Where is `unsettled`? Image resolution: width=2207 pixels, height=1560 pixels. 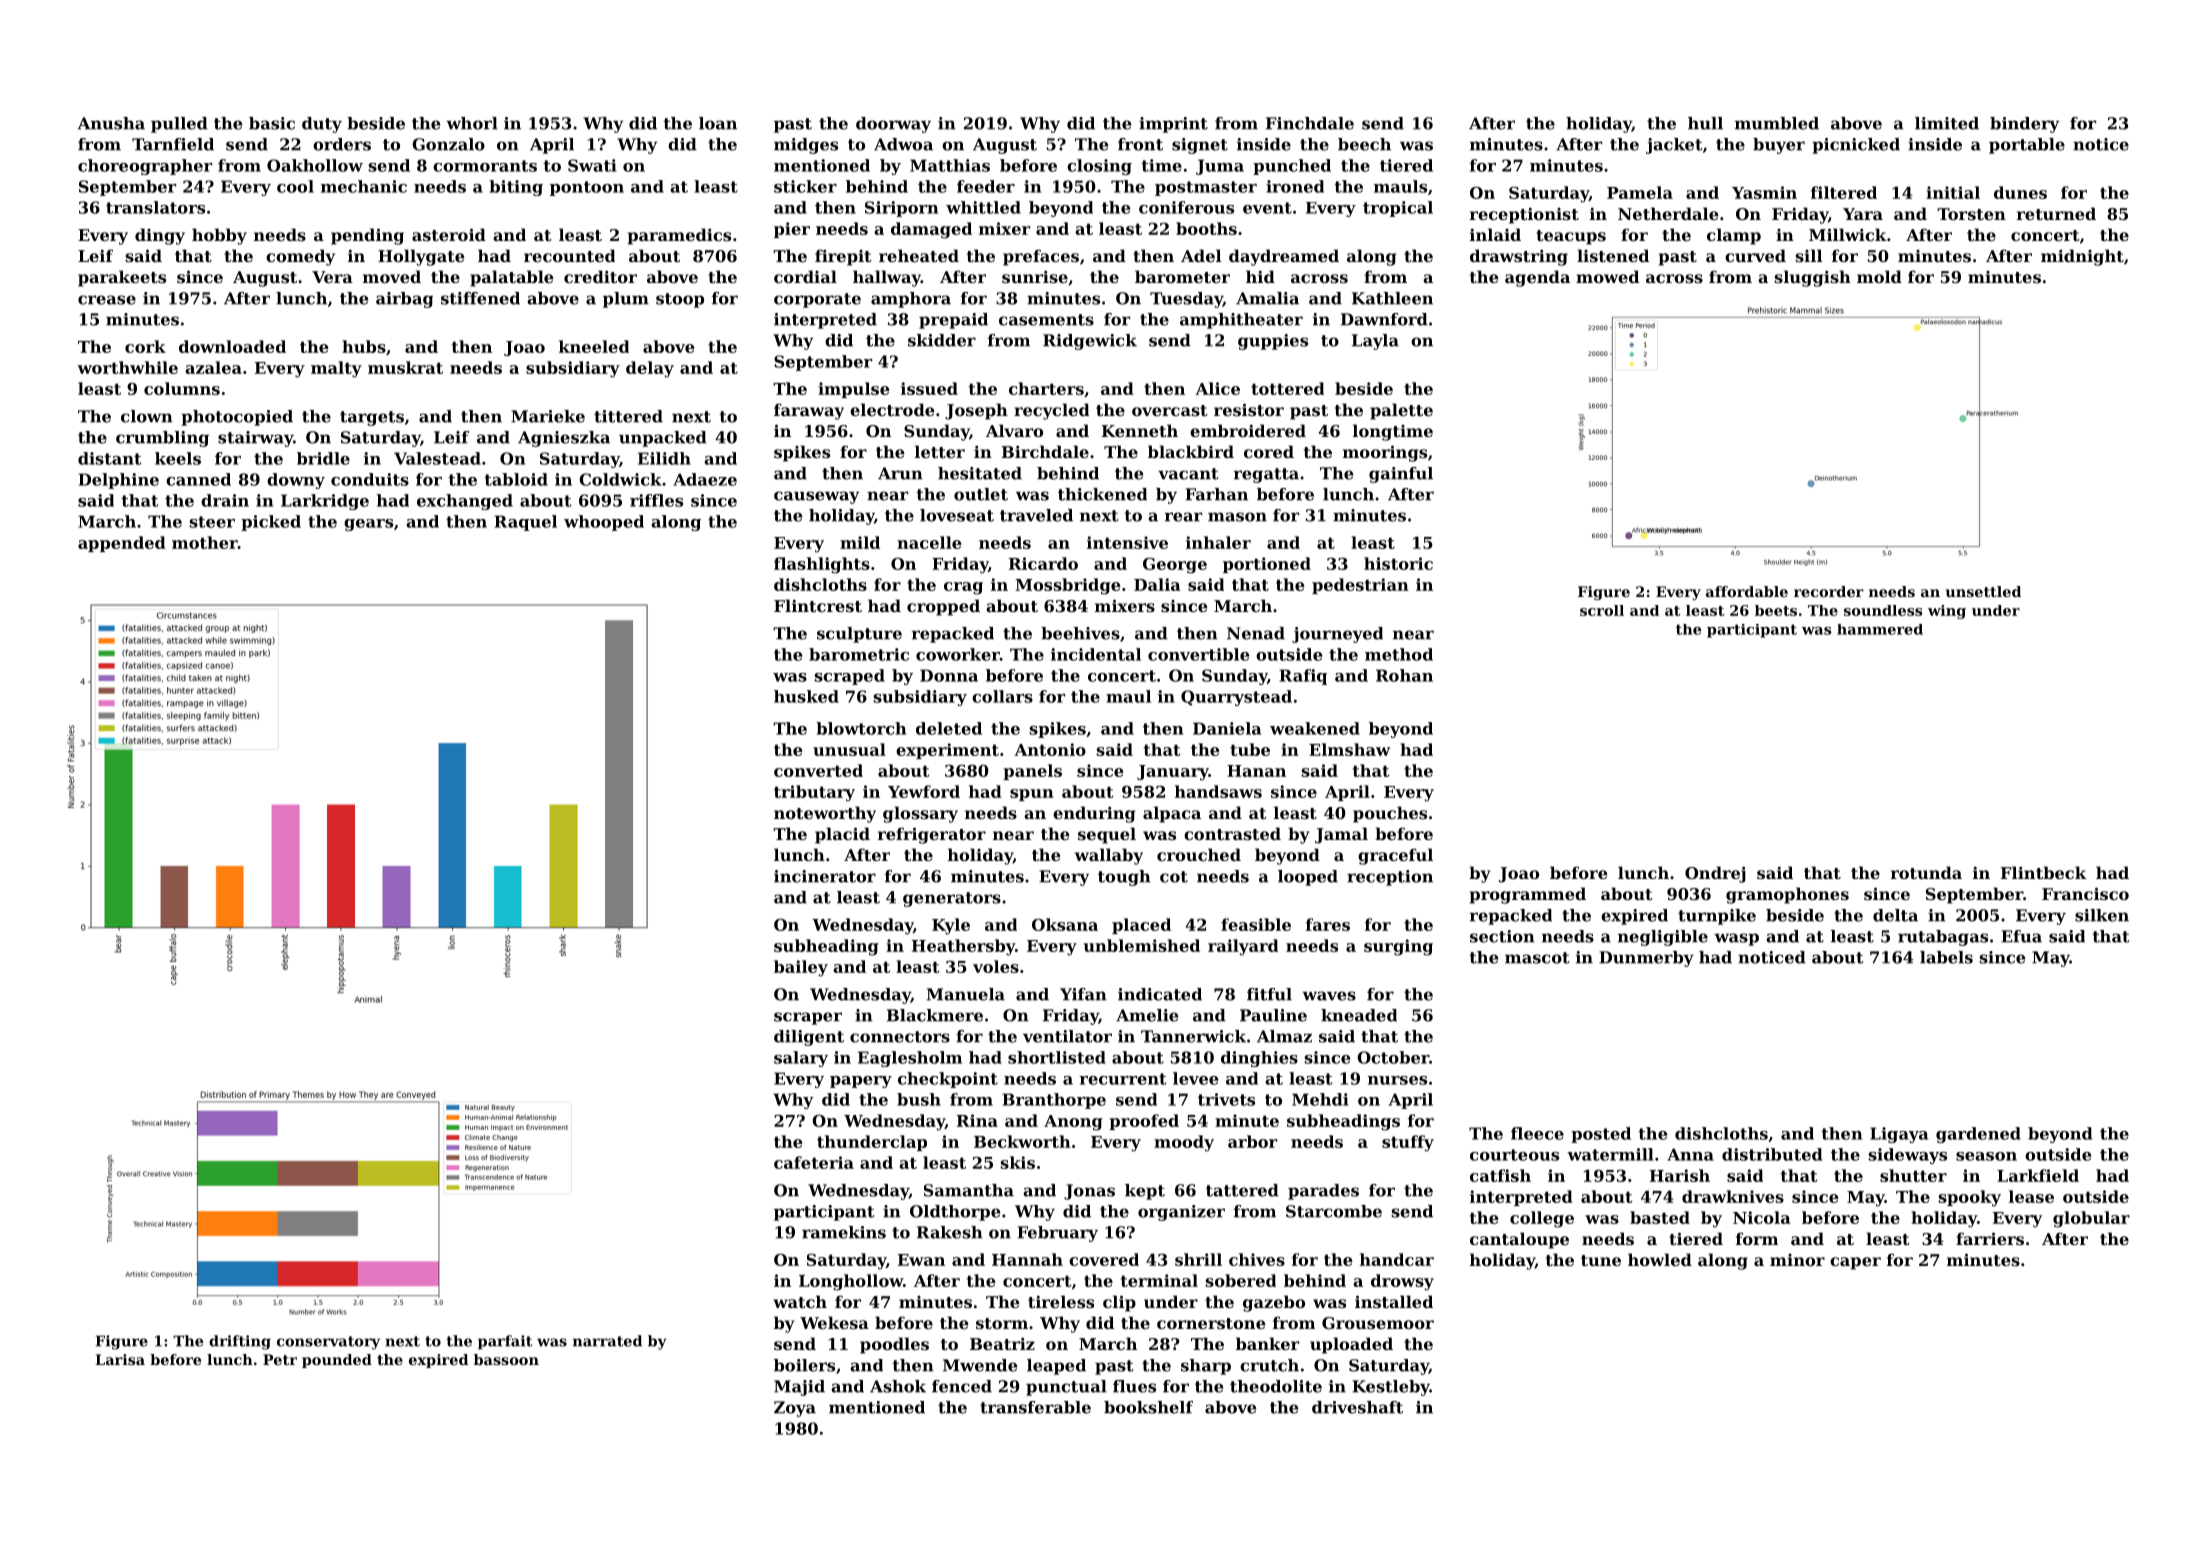
unsettled is located at coordinates (1983, 591).
